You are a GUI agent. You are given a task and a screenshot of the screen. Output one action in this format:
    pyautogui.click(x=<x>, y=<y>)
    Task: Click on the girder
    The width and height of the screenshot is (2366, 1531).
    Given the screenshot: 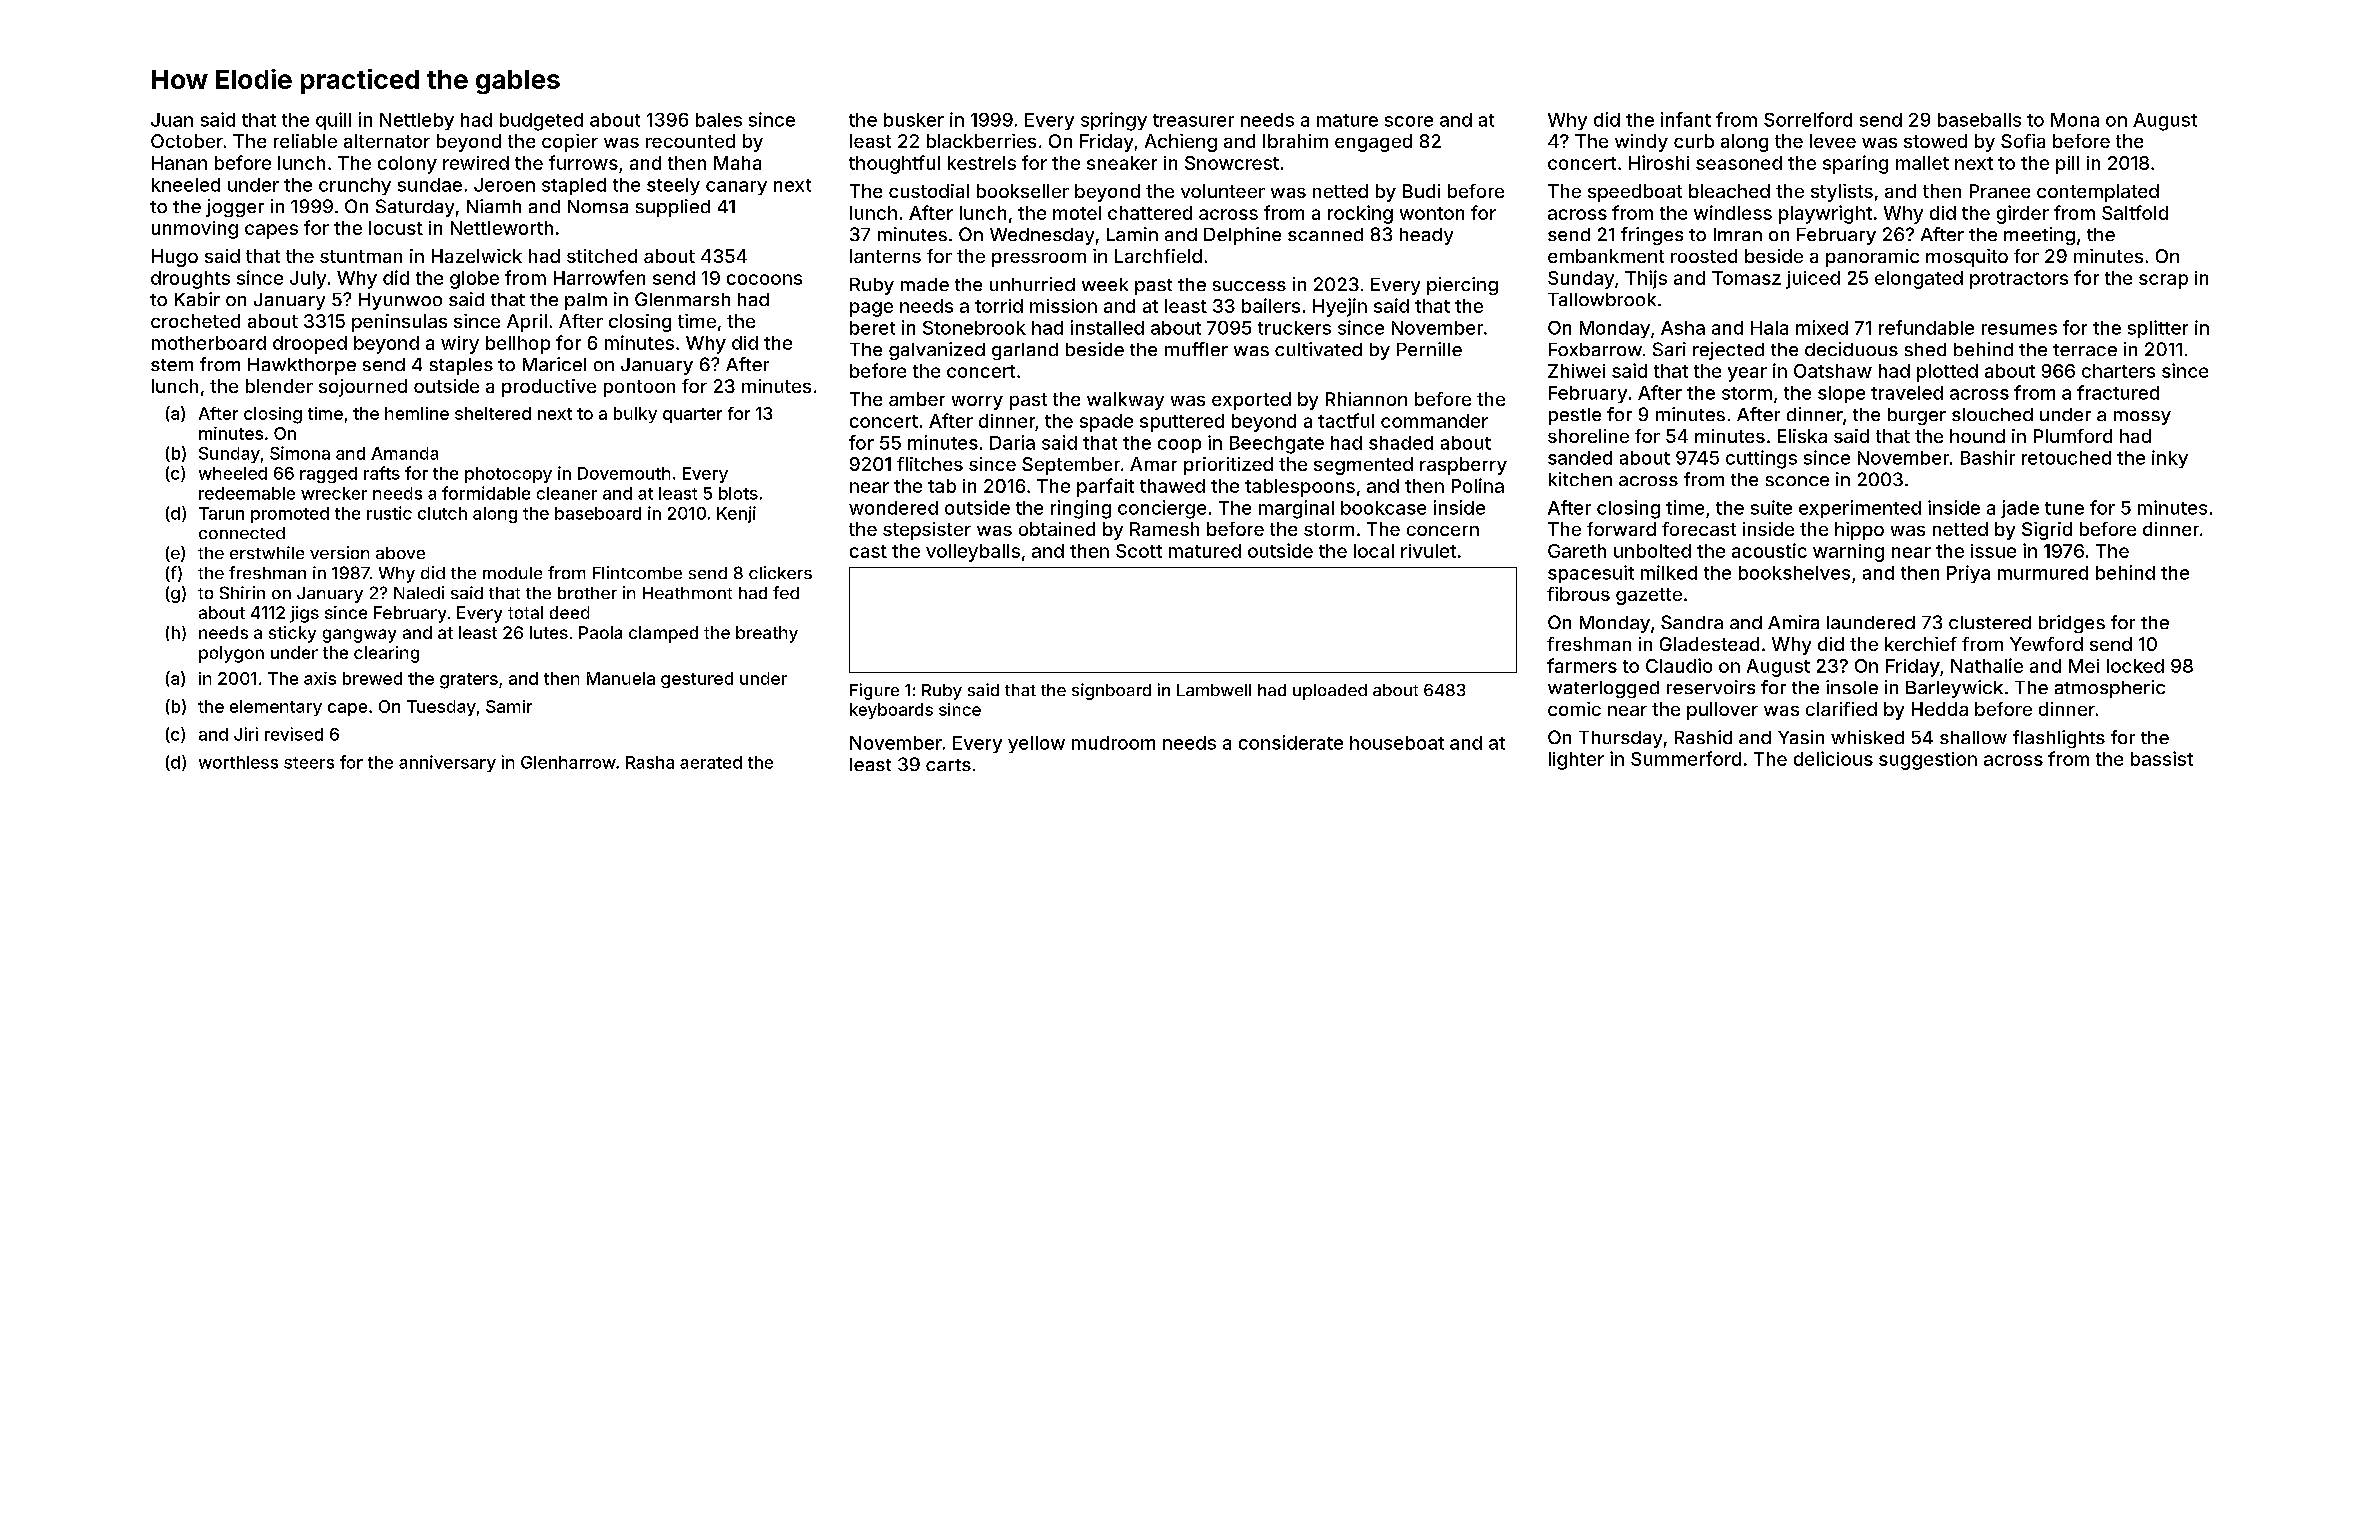 What is the action you would take?
    pyautogui.click(x=2023, y=214)
